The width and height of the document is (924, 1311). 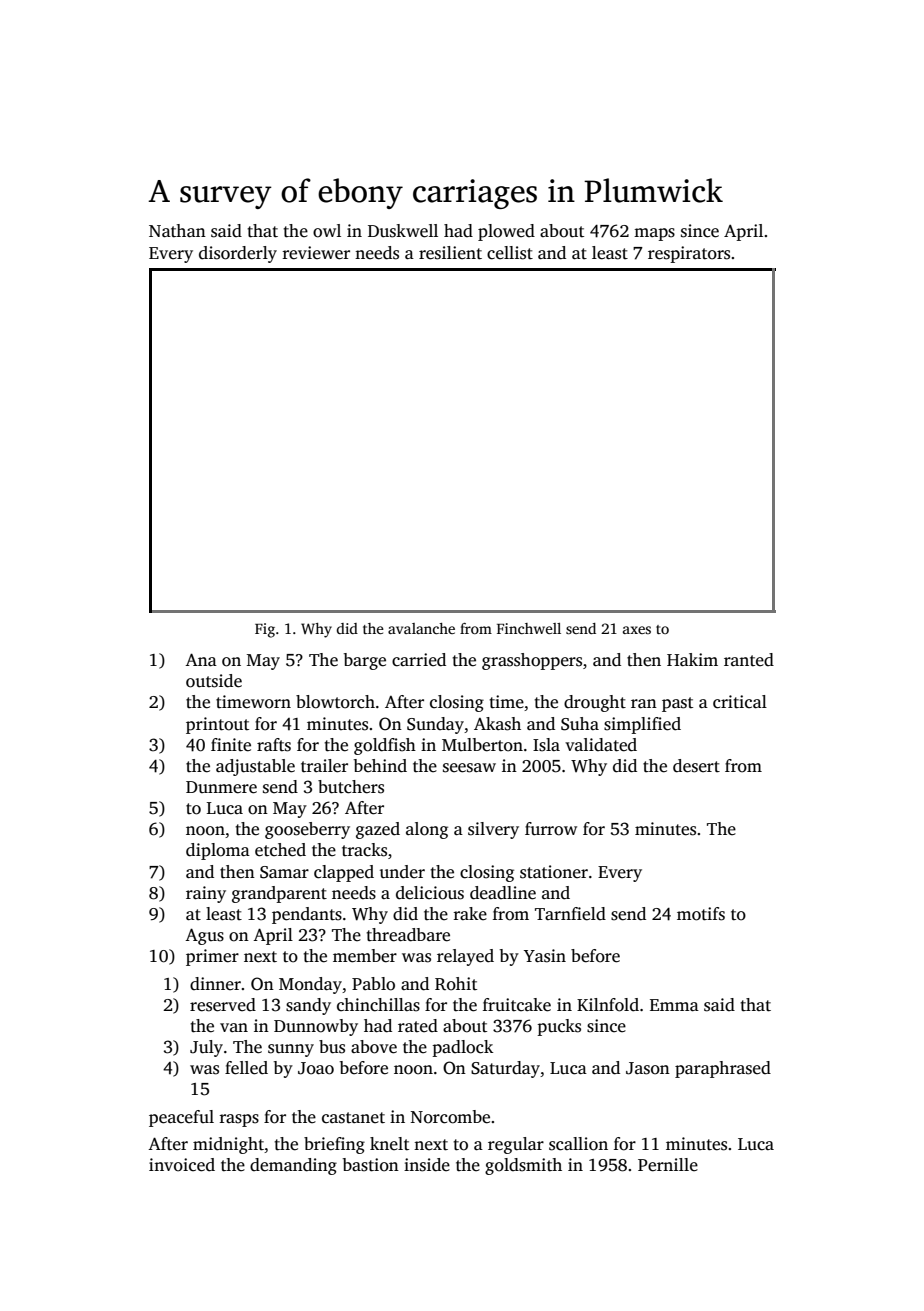 I want to click on knelt, so click(x=389, y=1144).
